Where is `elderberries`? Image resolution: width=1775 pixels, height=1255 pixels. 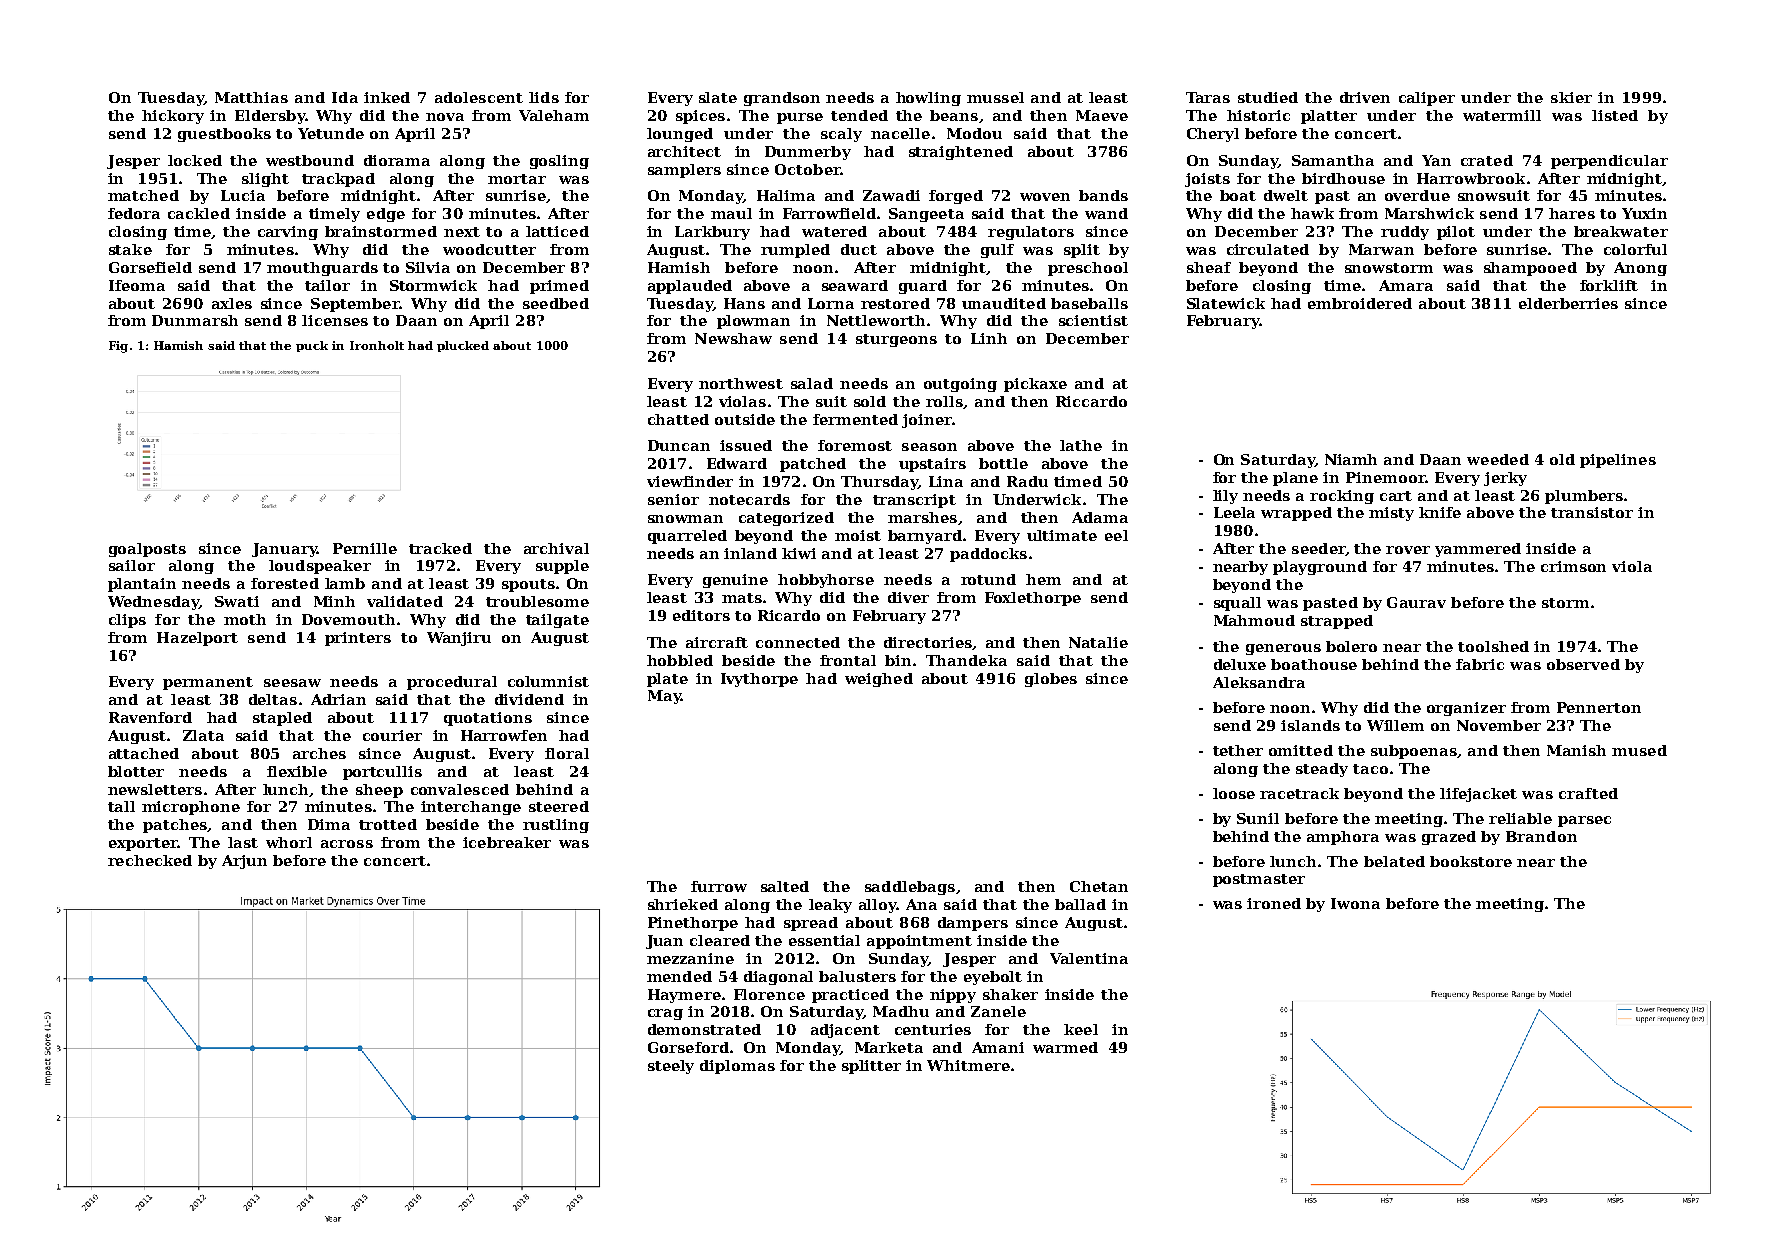 elderberries is located at coordinates (1568, 303).
